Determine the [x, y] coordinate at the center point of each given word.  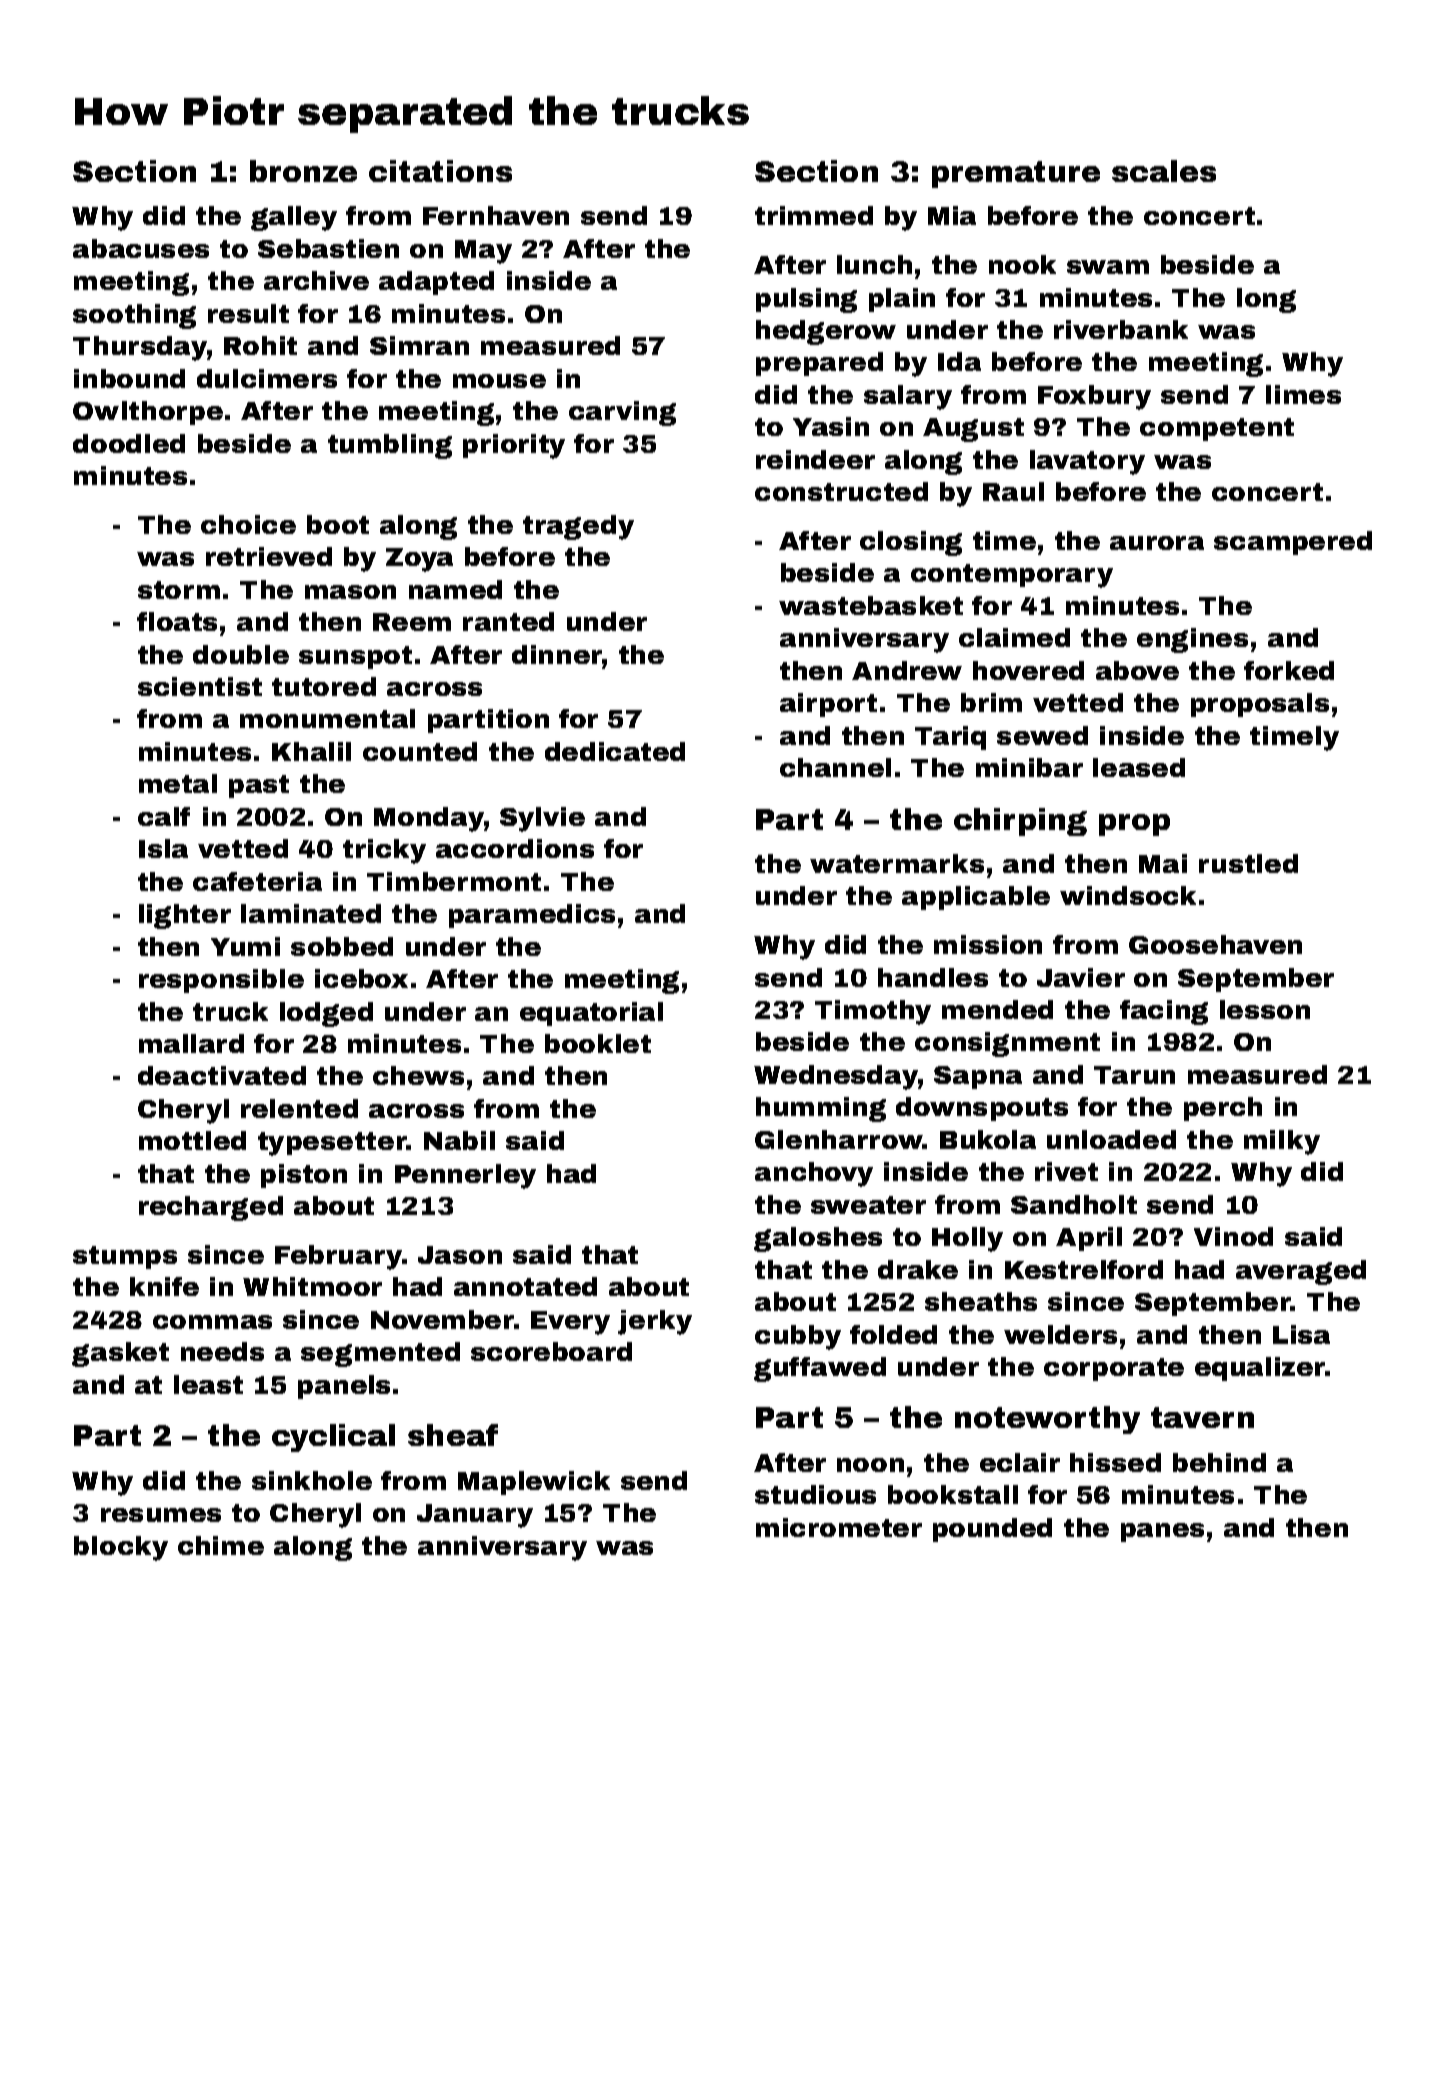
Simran [419, 345]
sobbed [342, 946]
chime [221, 1545]
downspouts [982, 1109]
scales [1164, 171]
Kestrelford [1084, 1269]
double [241, 654]
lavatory [1087, 462]
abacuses [141, 248]
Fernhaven [496, 215]
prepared [819, 364]
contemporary [1012, 576]
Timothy [873, 1012]
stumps [125, 1257]
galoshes [818, 1239]
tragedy [578, 527]
